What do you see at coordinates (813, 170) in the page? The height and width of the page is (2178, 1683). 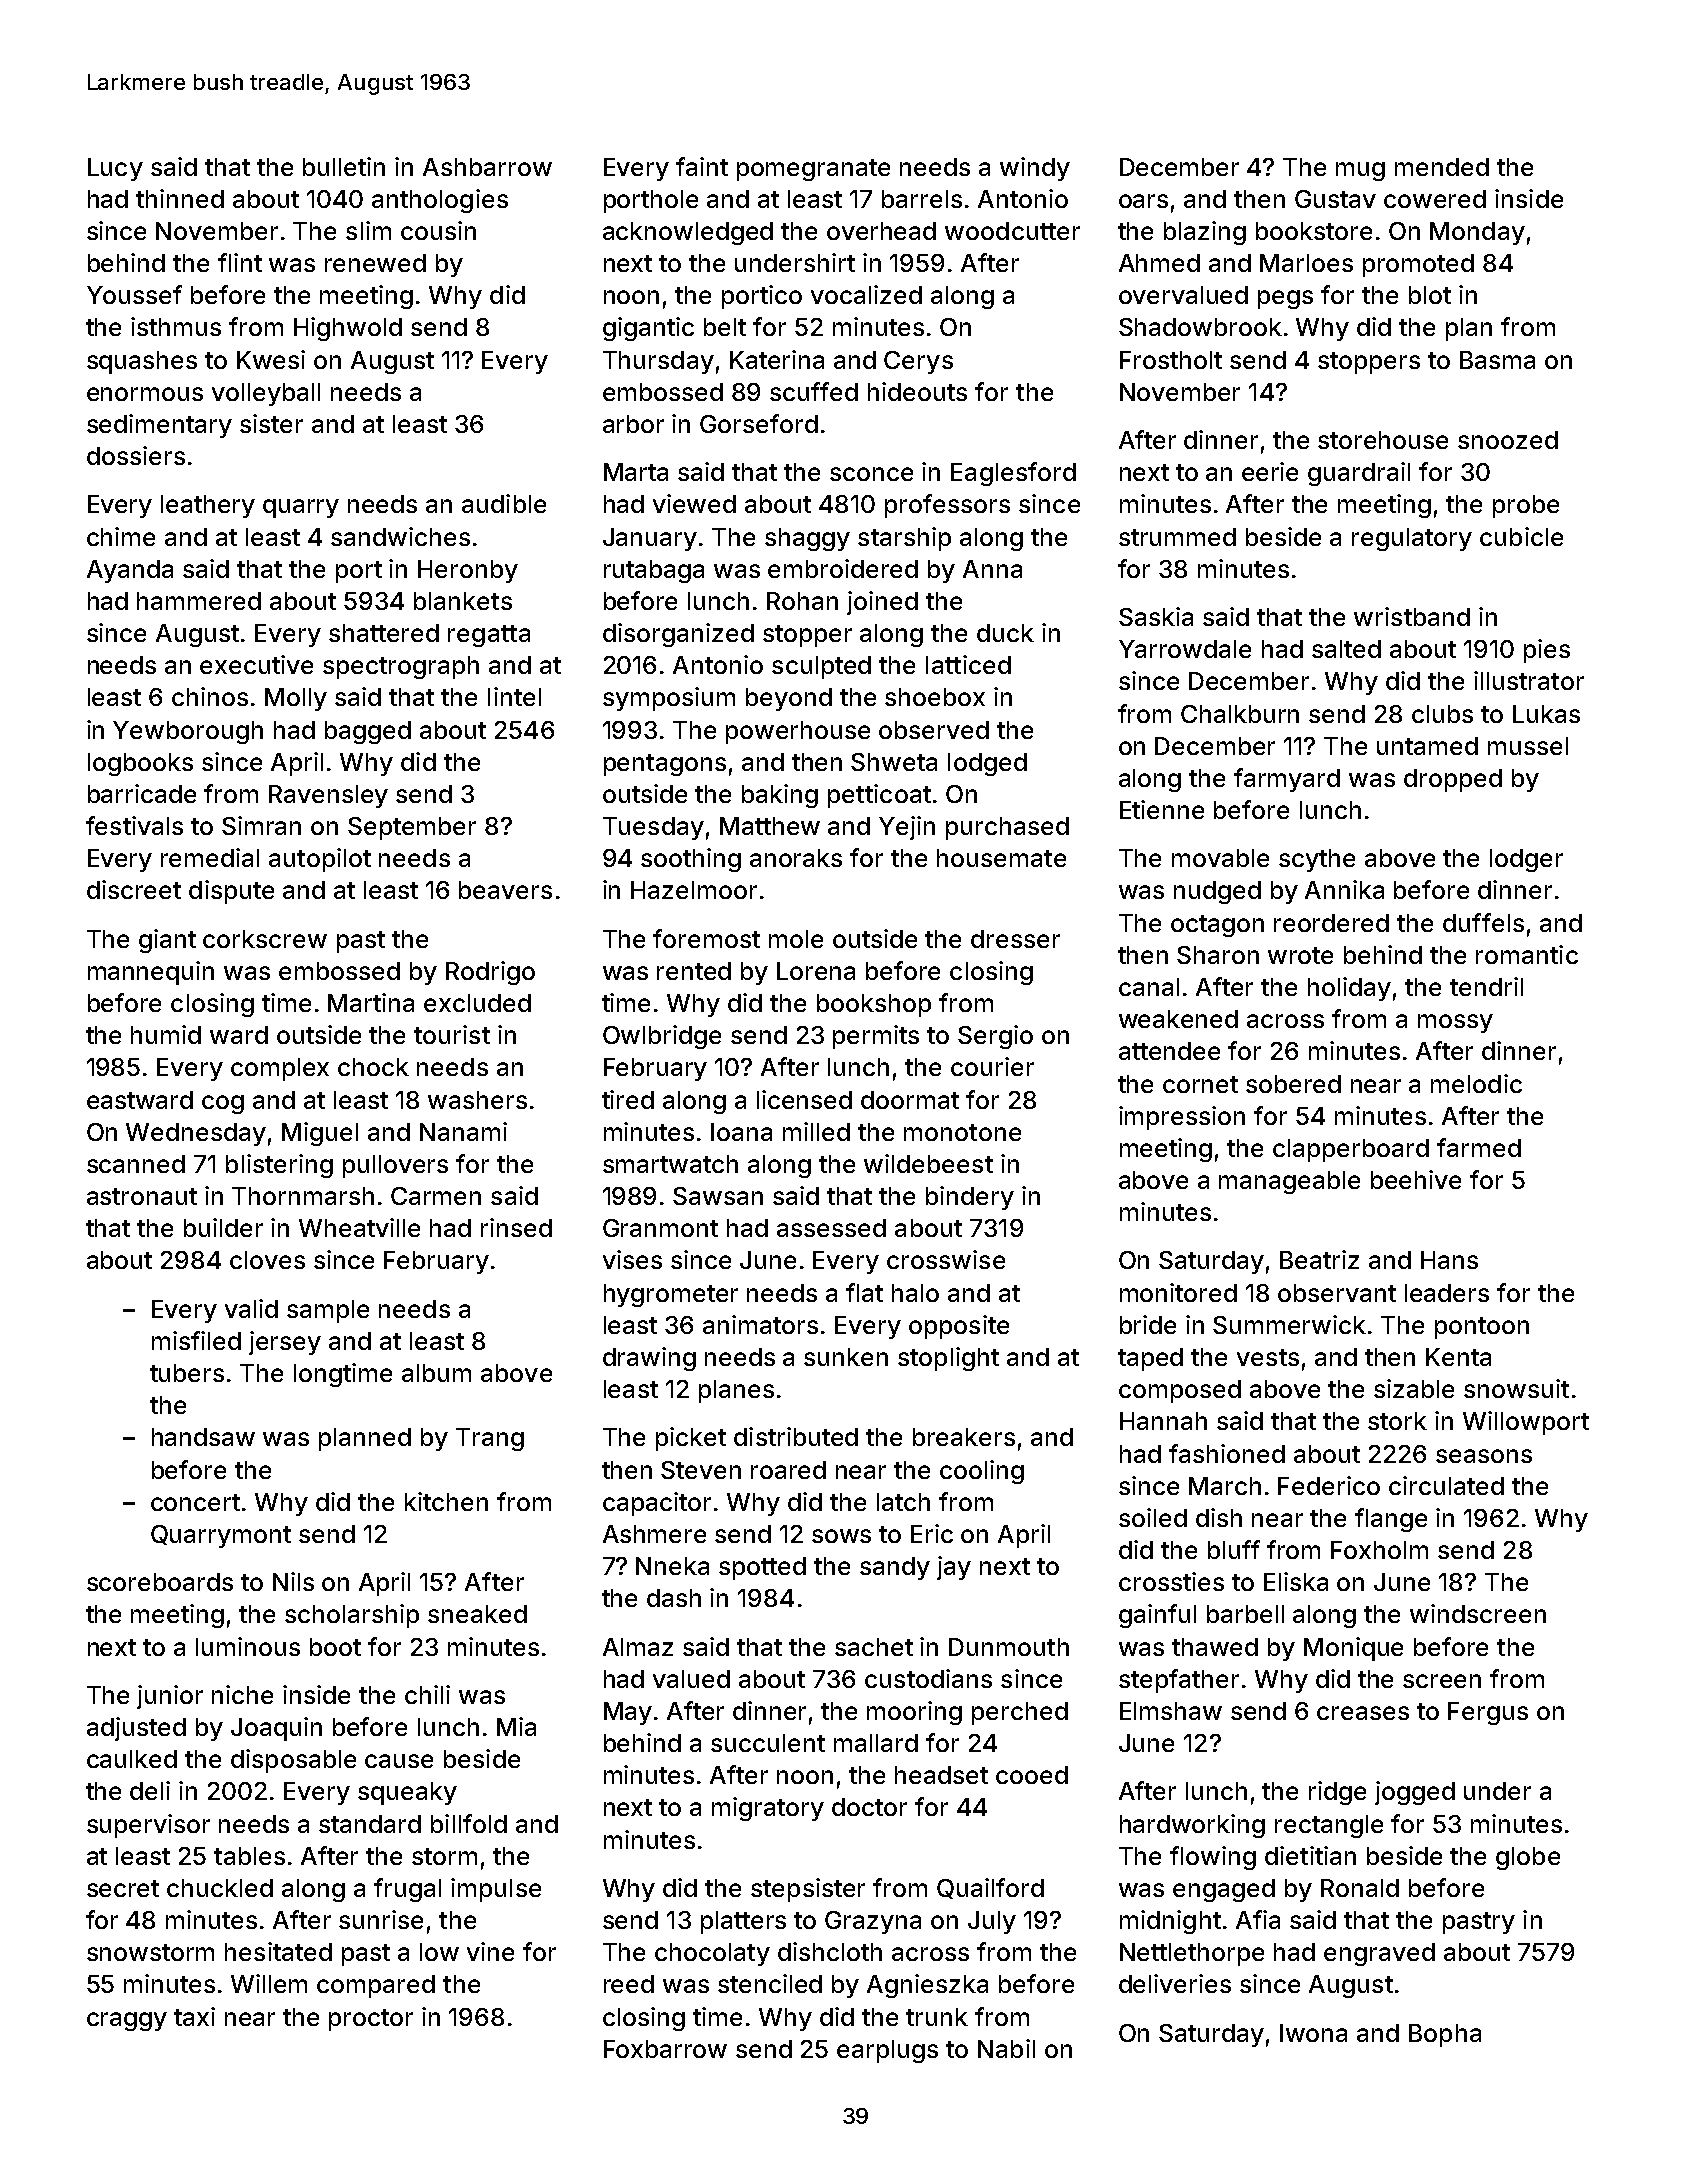 I see `pomegranate` at bounding box center [813, 170].
